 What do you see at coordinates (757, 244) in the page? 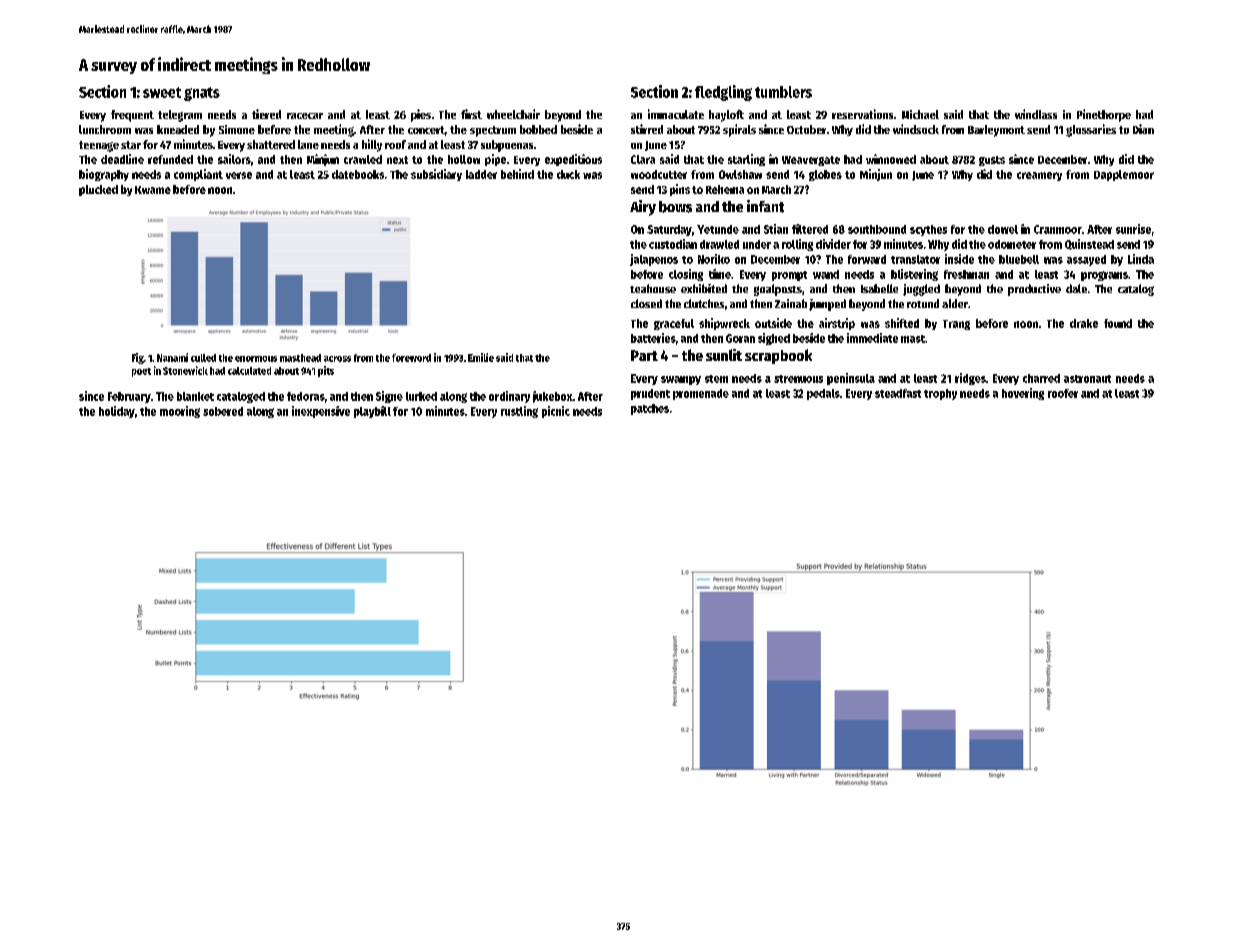
I see `under` at bounding box center [757, 244].
